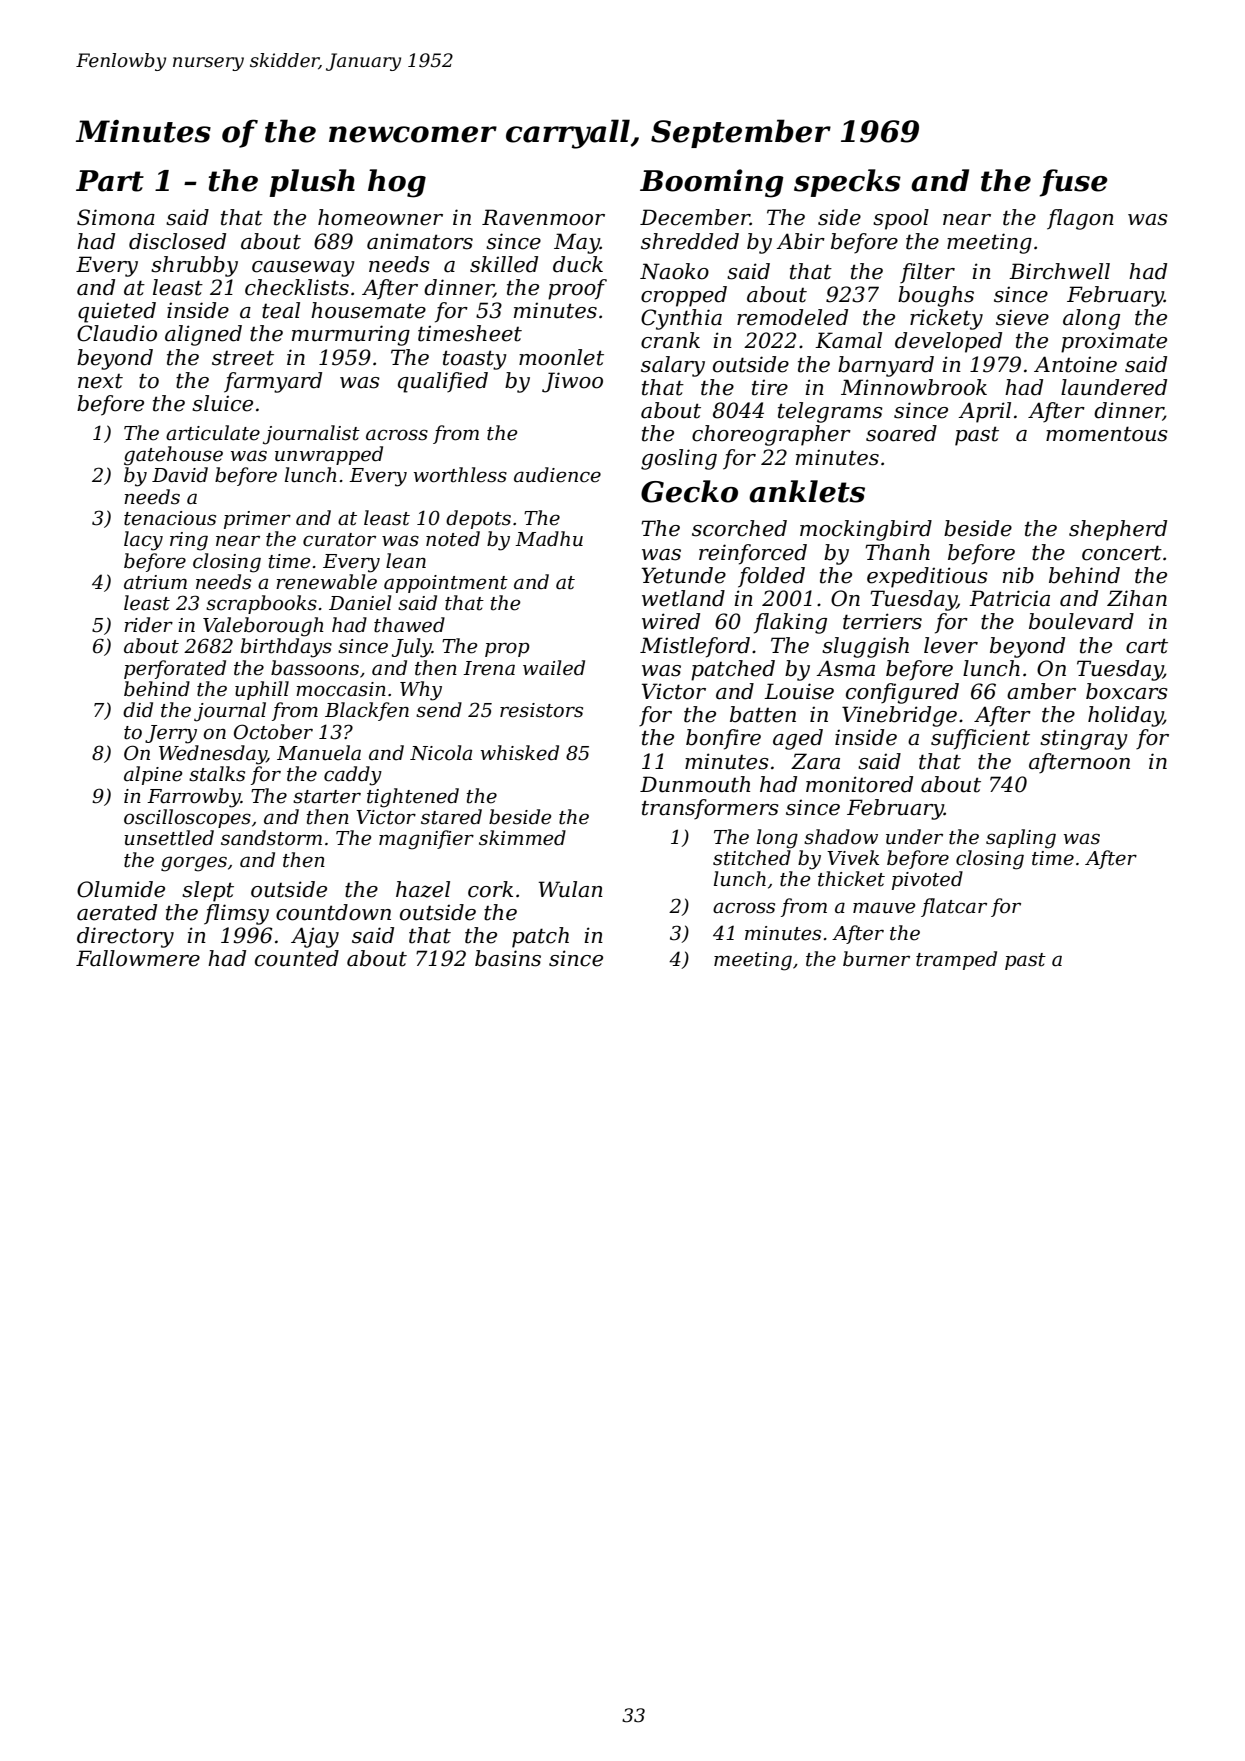 This screenshot has width=1245, height=1761. I want to click on plush, so click(312, 183).
